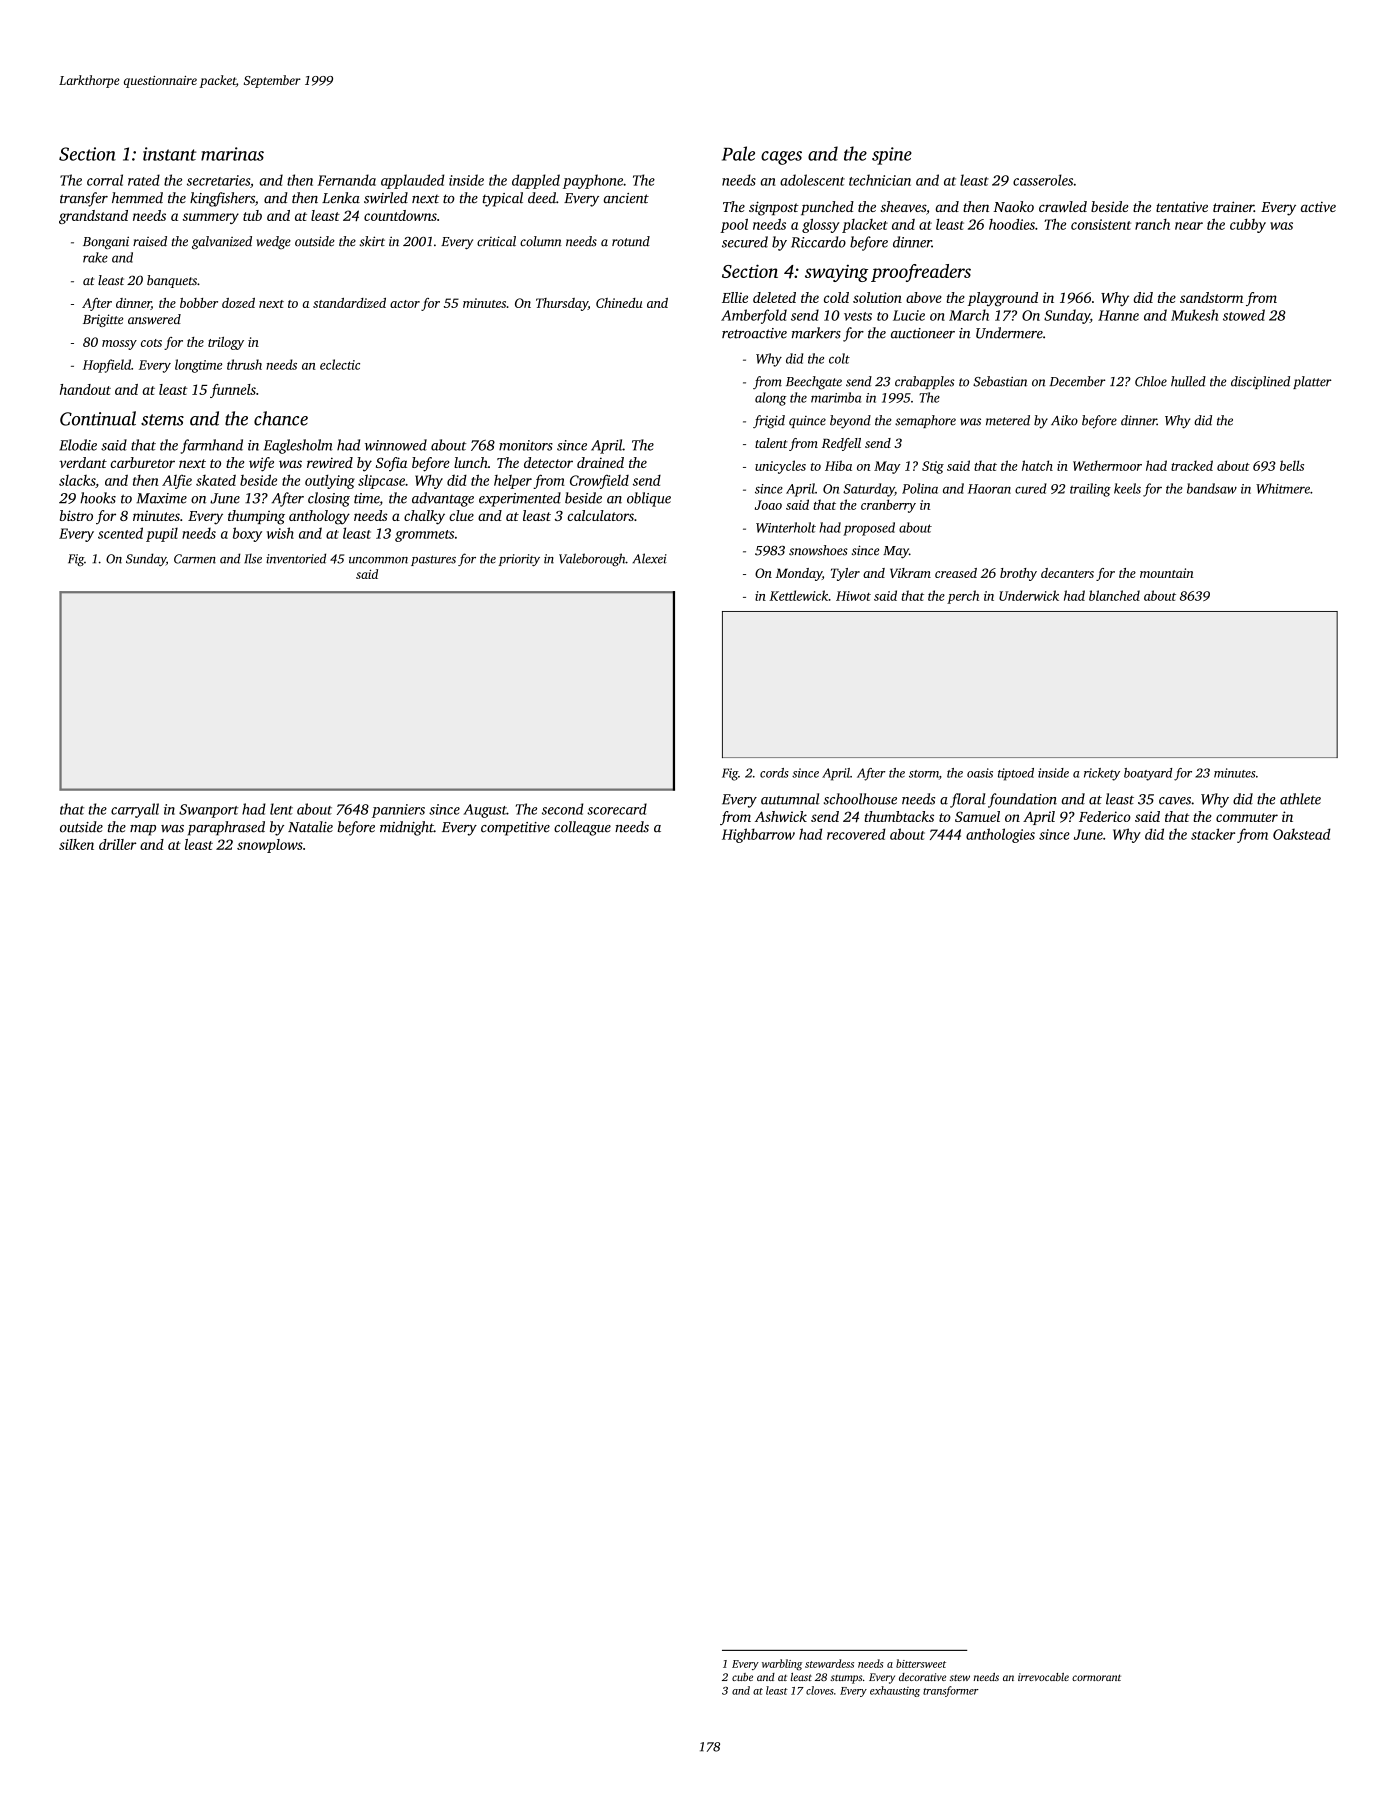  What do you see at coordinates (1212, 488) in the screenshot?
I see `bandsaw` at bounding box center [1212, 488].
